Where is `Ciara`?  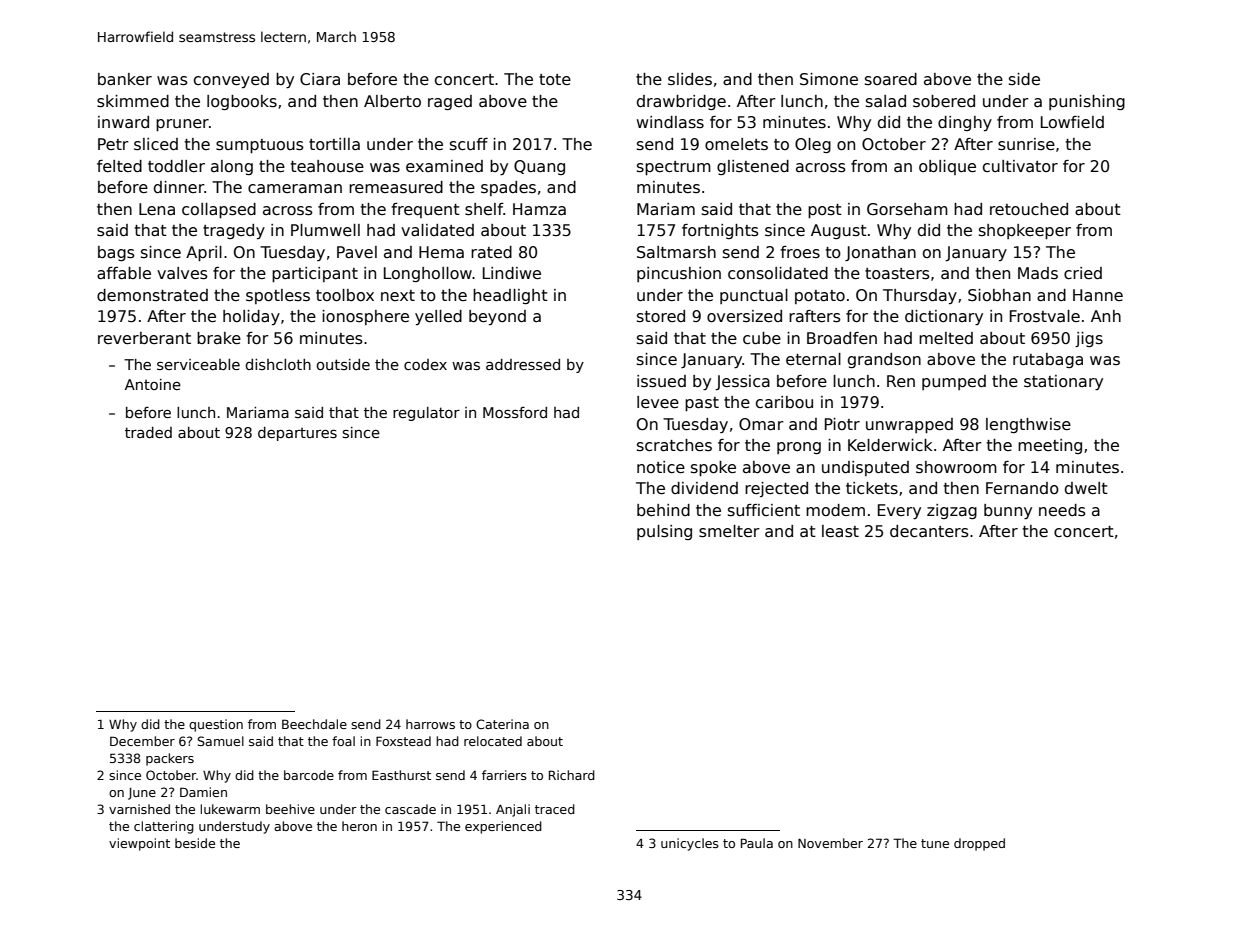
Ciara is located at coordinates (320, 79).
